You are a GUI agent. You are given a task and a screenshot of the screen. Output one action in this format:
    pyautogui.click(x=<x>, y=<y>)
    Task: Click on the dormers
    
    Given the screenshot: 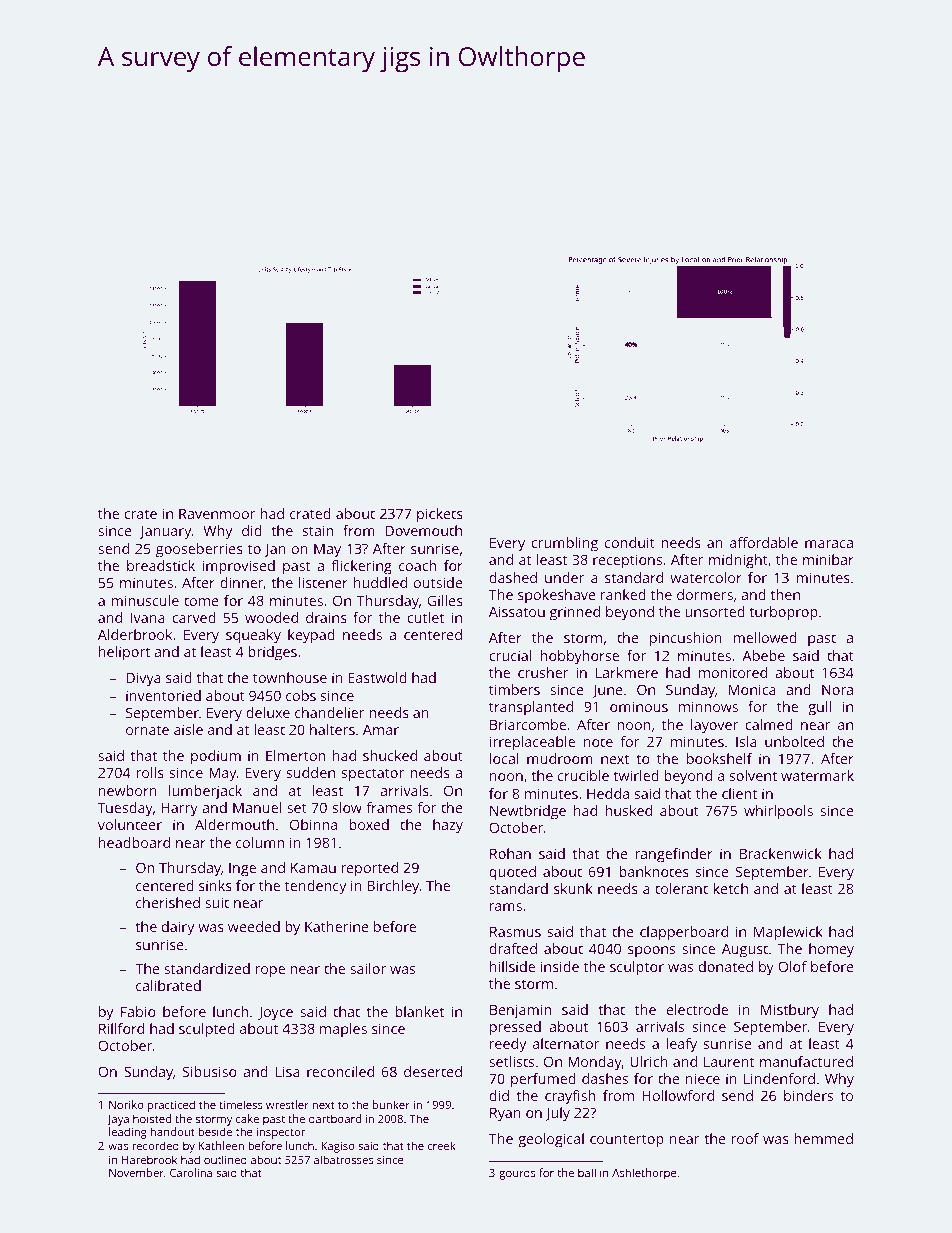 What is the action you would take?
    pyautogui.click(x=705, y=594)
